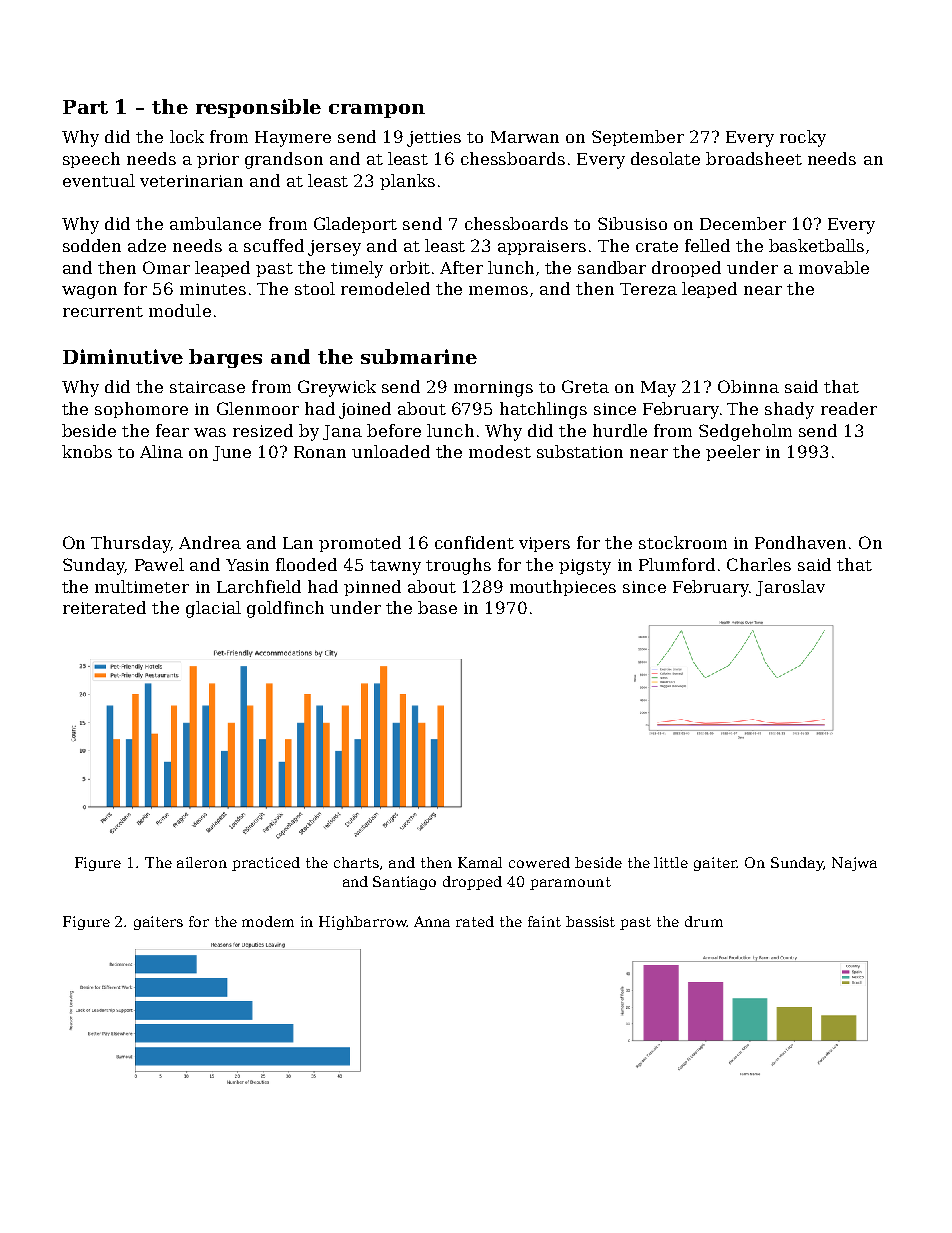 The image size is (952, 1233). Describe the element at coordinates (202, 862) in the image. I see `aileron` at that location.
